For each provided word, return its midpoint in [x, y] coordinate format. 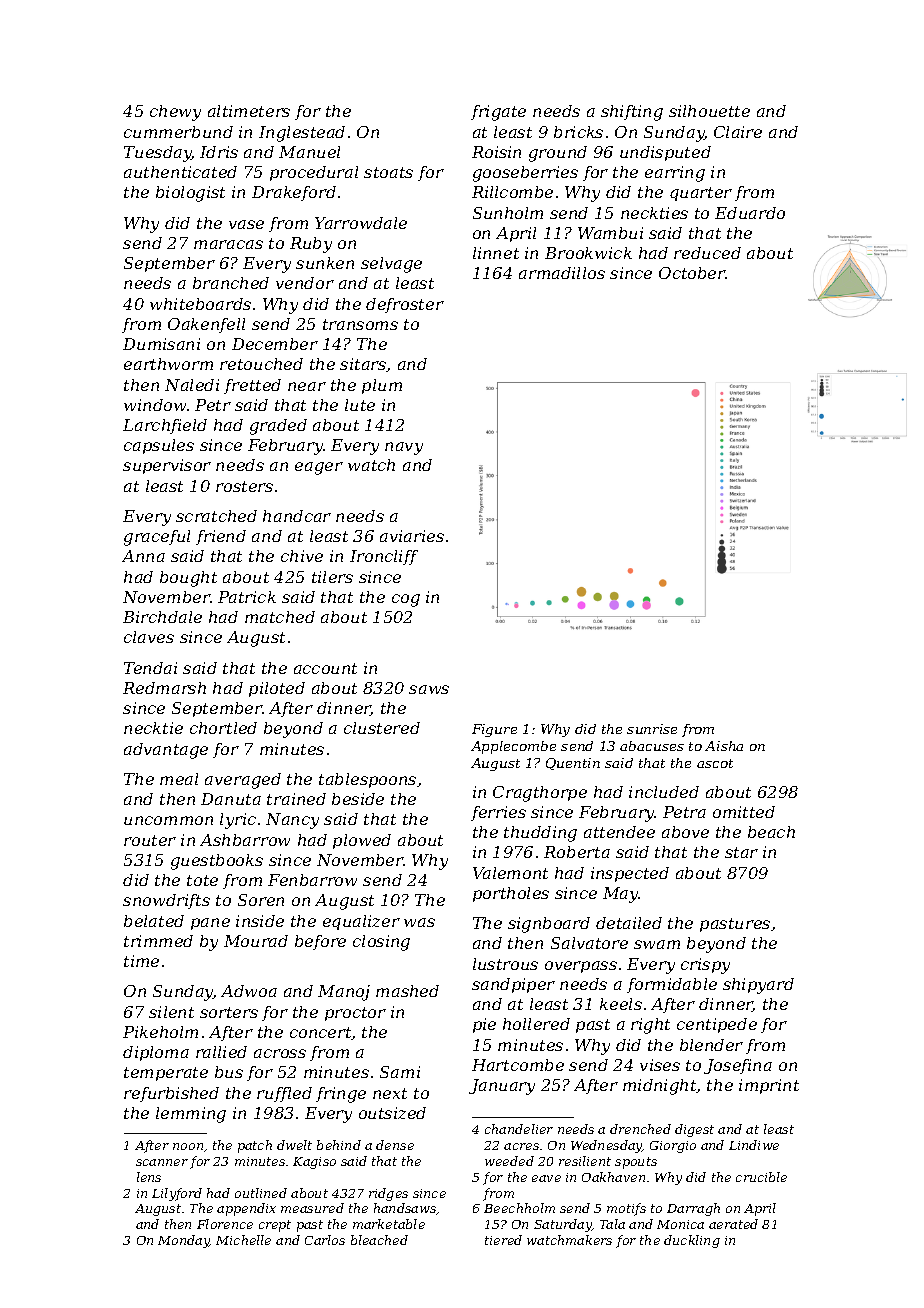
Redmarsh [164, 688]
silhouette [709, 111]
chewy [175, 113]
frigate [498, 113]
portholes [511, 894]
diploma [156, 1053]
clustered [382, 728]
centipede [717, 1025]
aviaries [412, 536]
